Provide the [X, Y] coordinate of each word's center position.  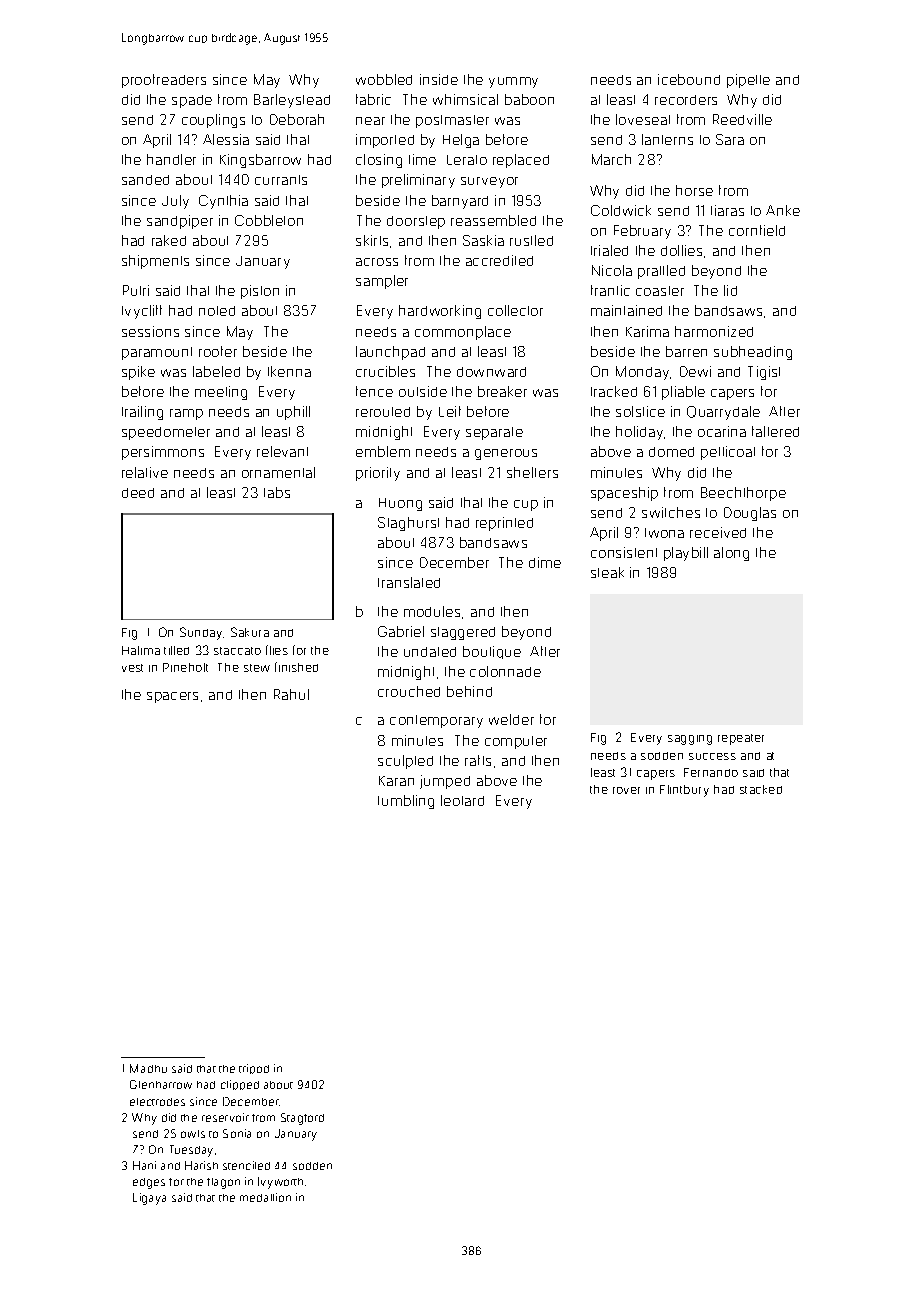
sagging [690, 740]
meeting [221, 393]
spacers [172, 697]
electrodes [157, 1102]
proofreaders [164, 81]
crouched [409, 691]
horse [694, 190]
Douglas [750, 514]
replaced [521, 161]
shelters [532, 472]
